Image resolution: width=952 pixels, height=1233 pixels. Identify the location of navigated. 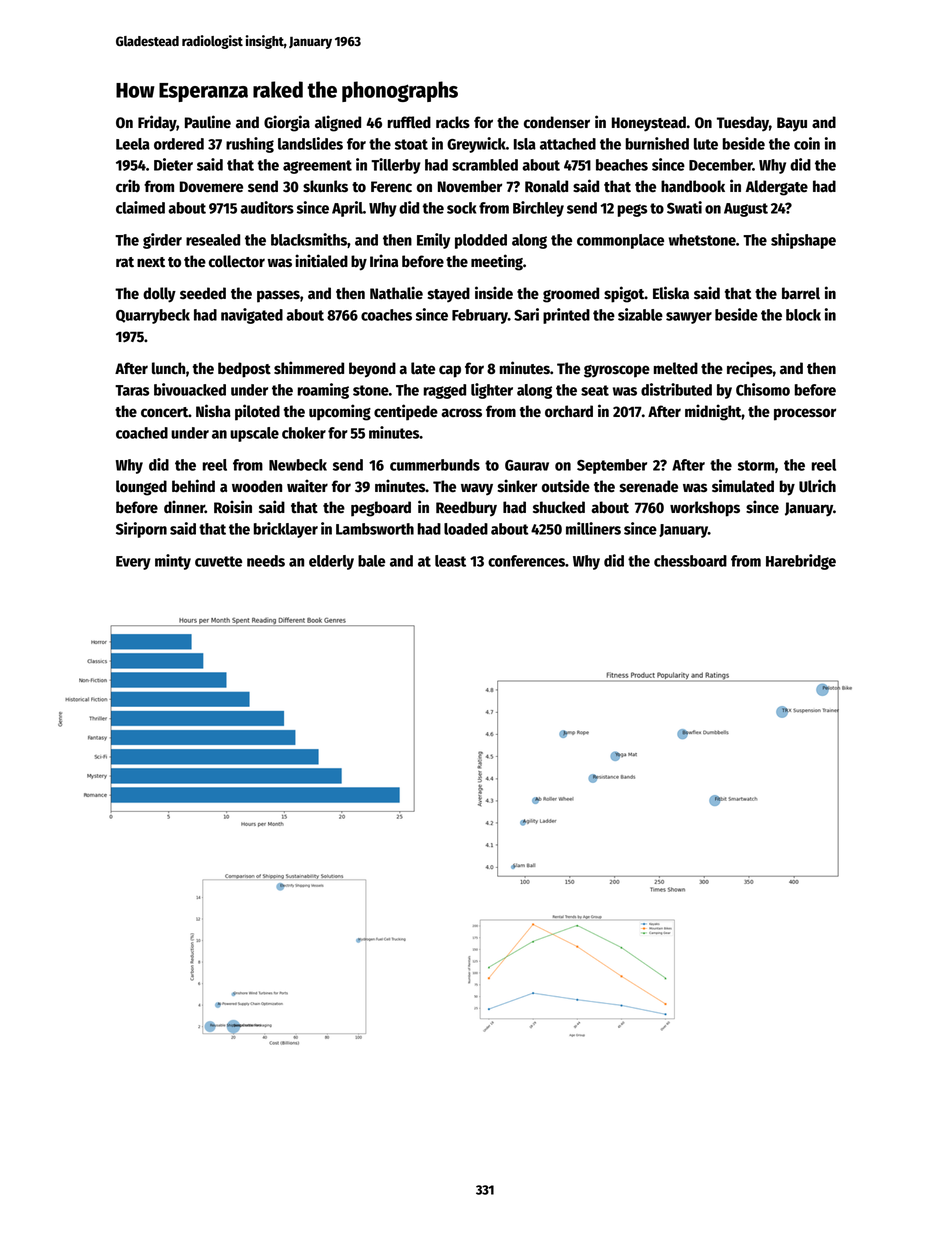
(252, 316).
